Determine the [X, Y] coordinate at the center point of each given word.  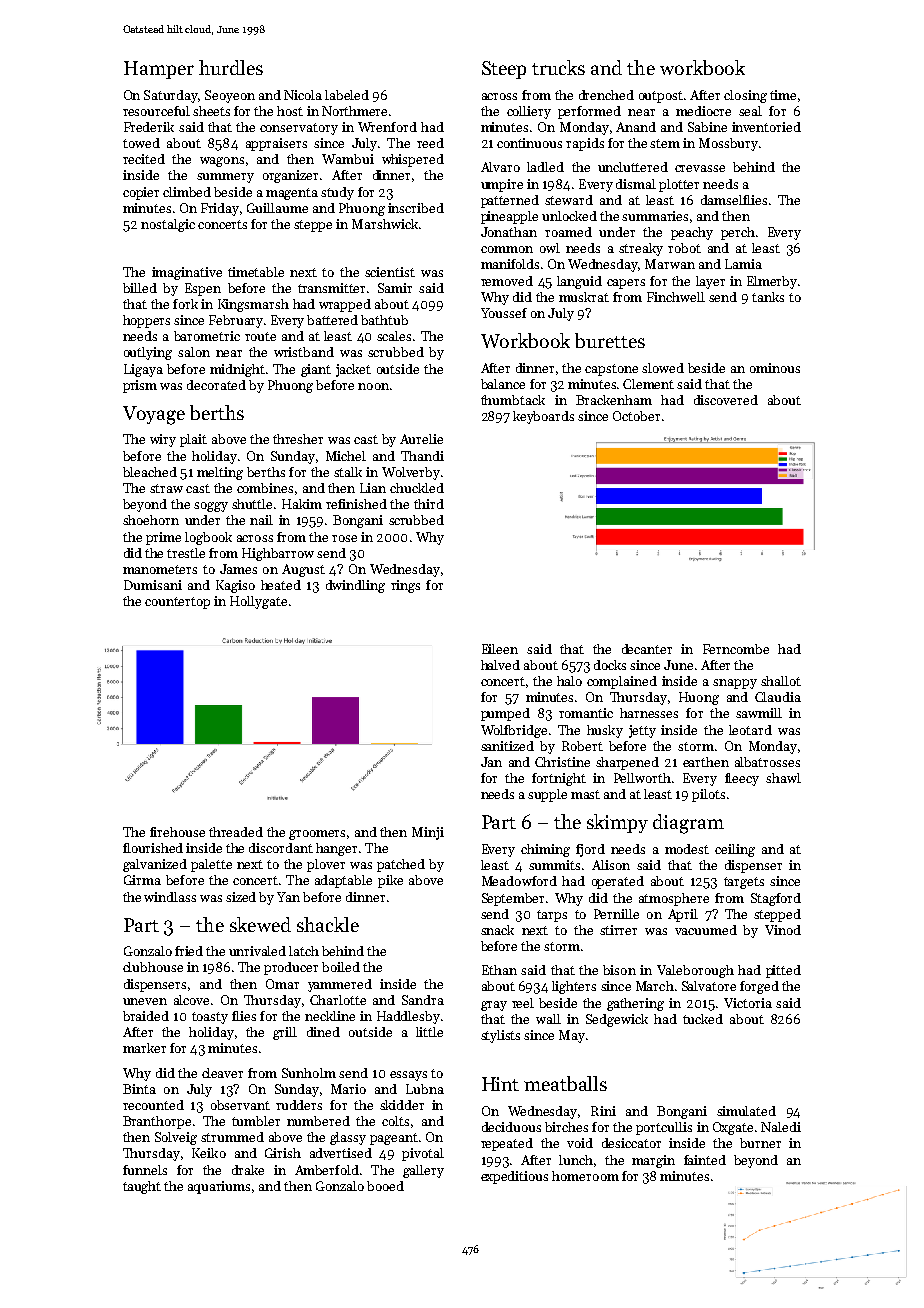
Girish [283, 1153]
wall [548, 1019]
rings [405, 586]
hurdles [231, 67]
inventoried [766, 127]
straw [166, 488]
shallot [781, 681]
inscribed [416, 208]
